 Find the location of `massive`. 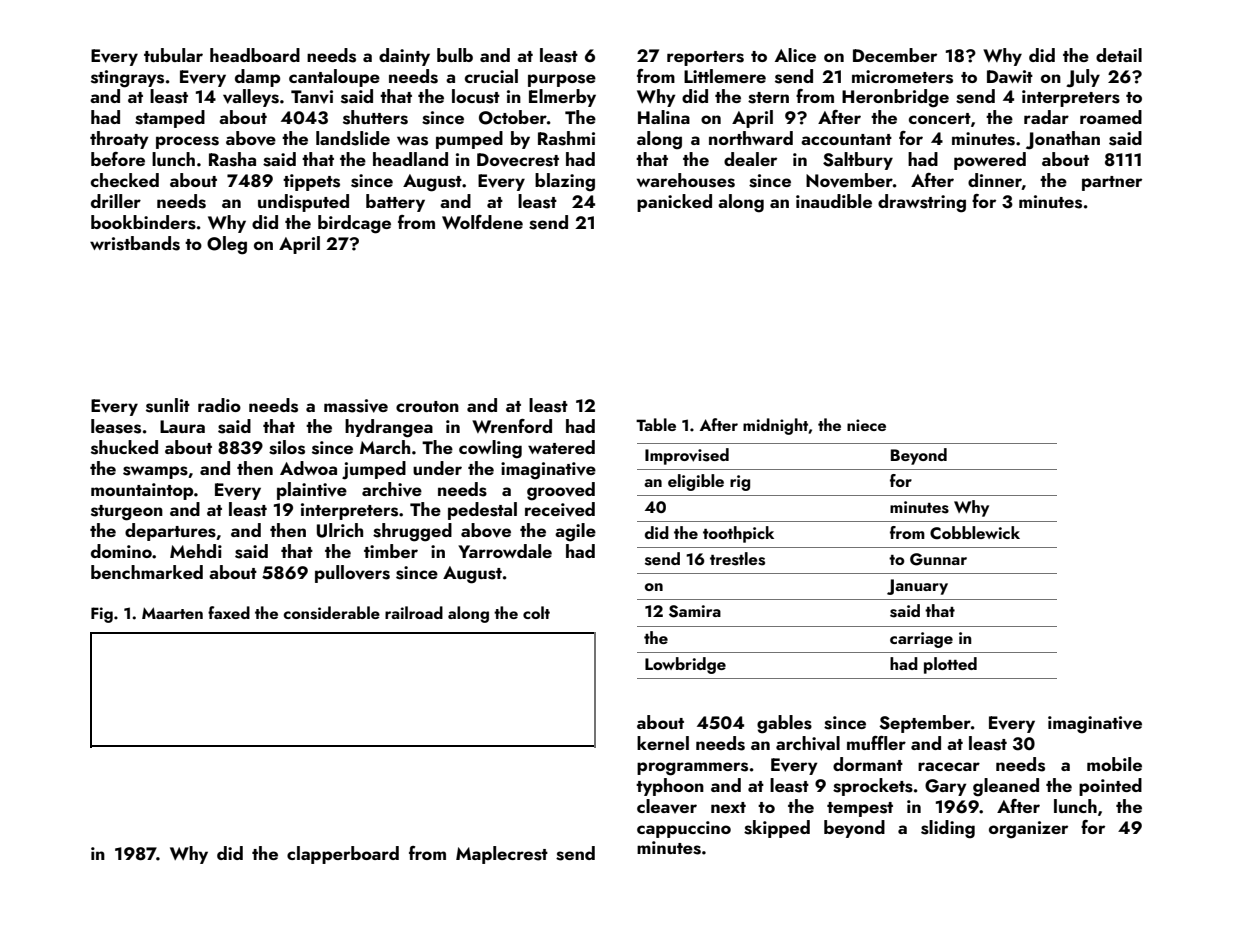

massive is located at coordinates (356, 406).
